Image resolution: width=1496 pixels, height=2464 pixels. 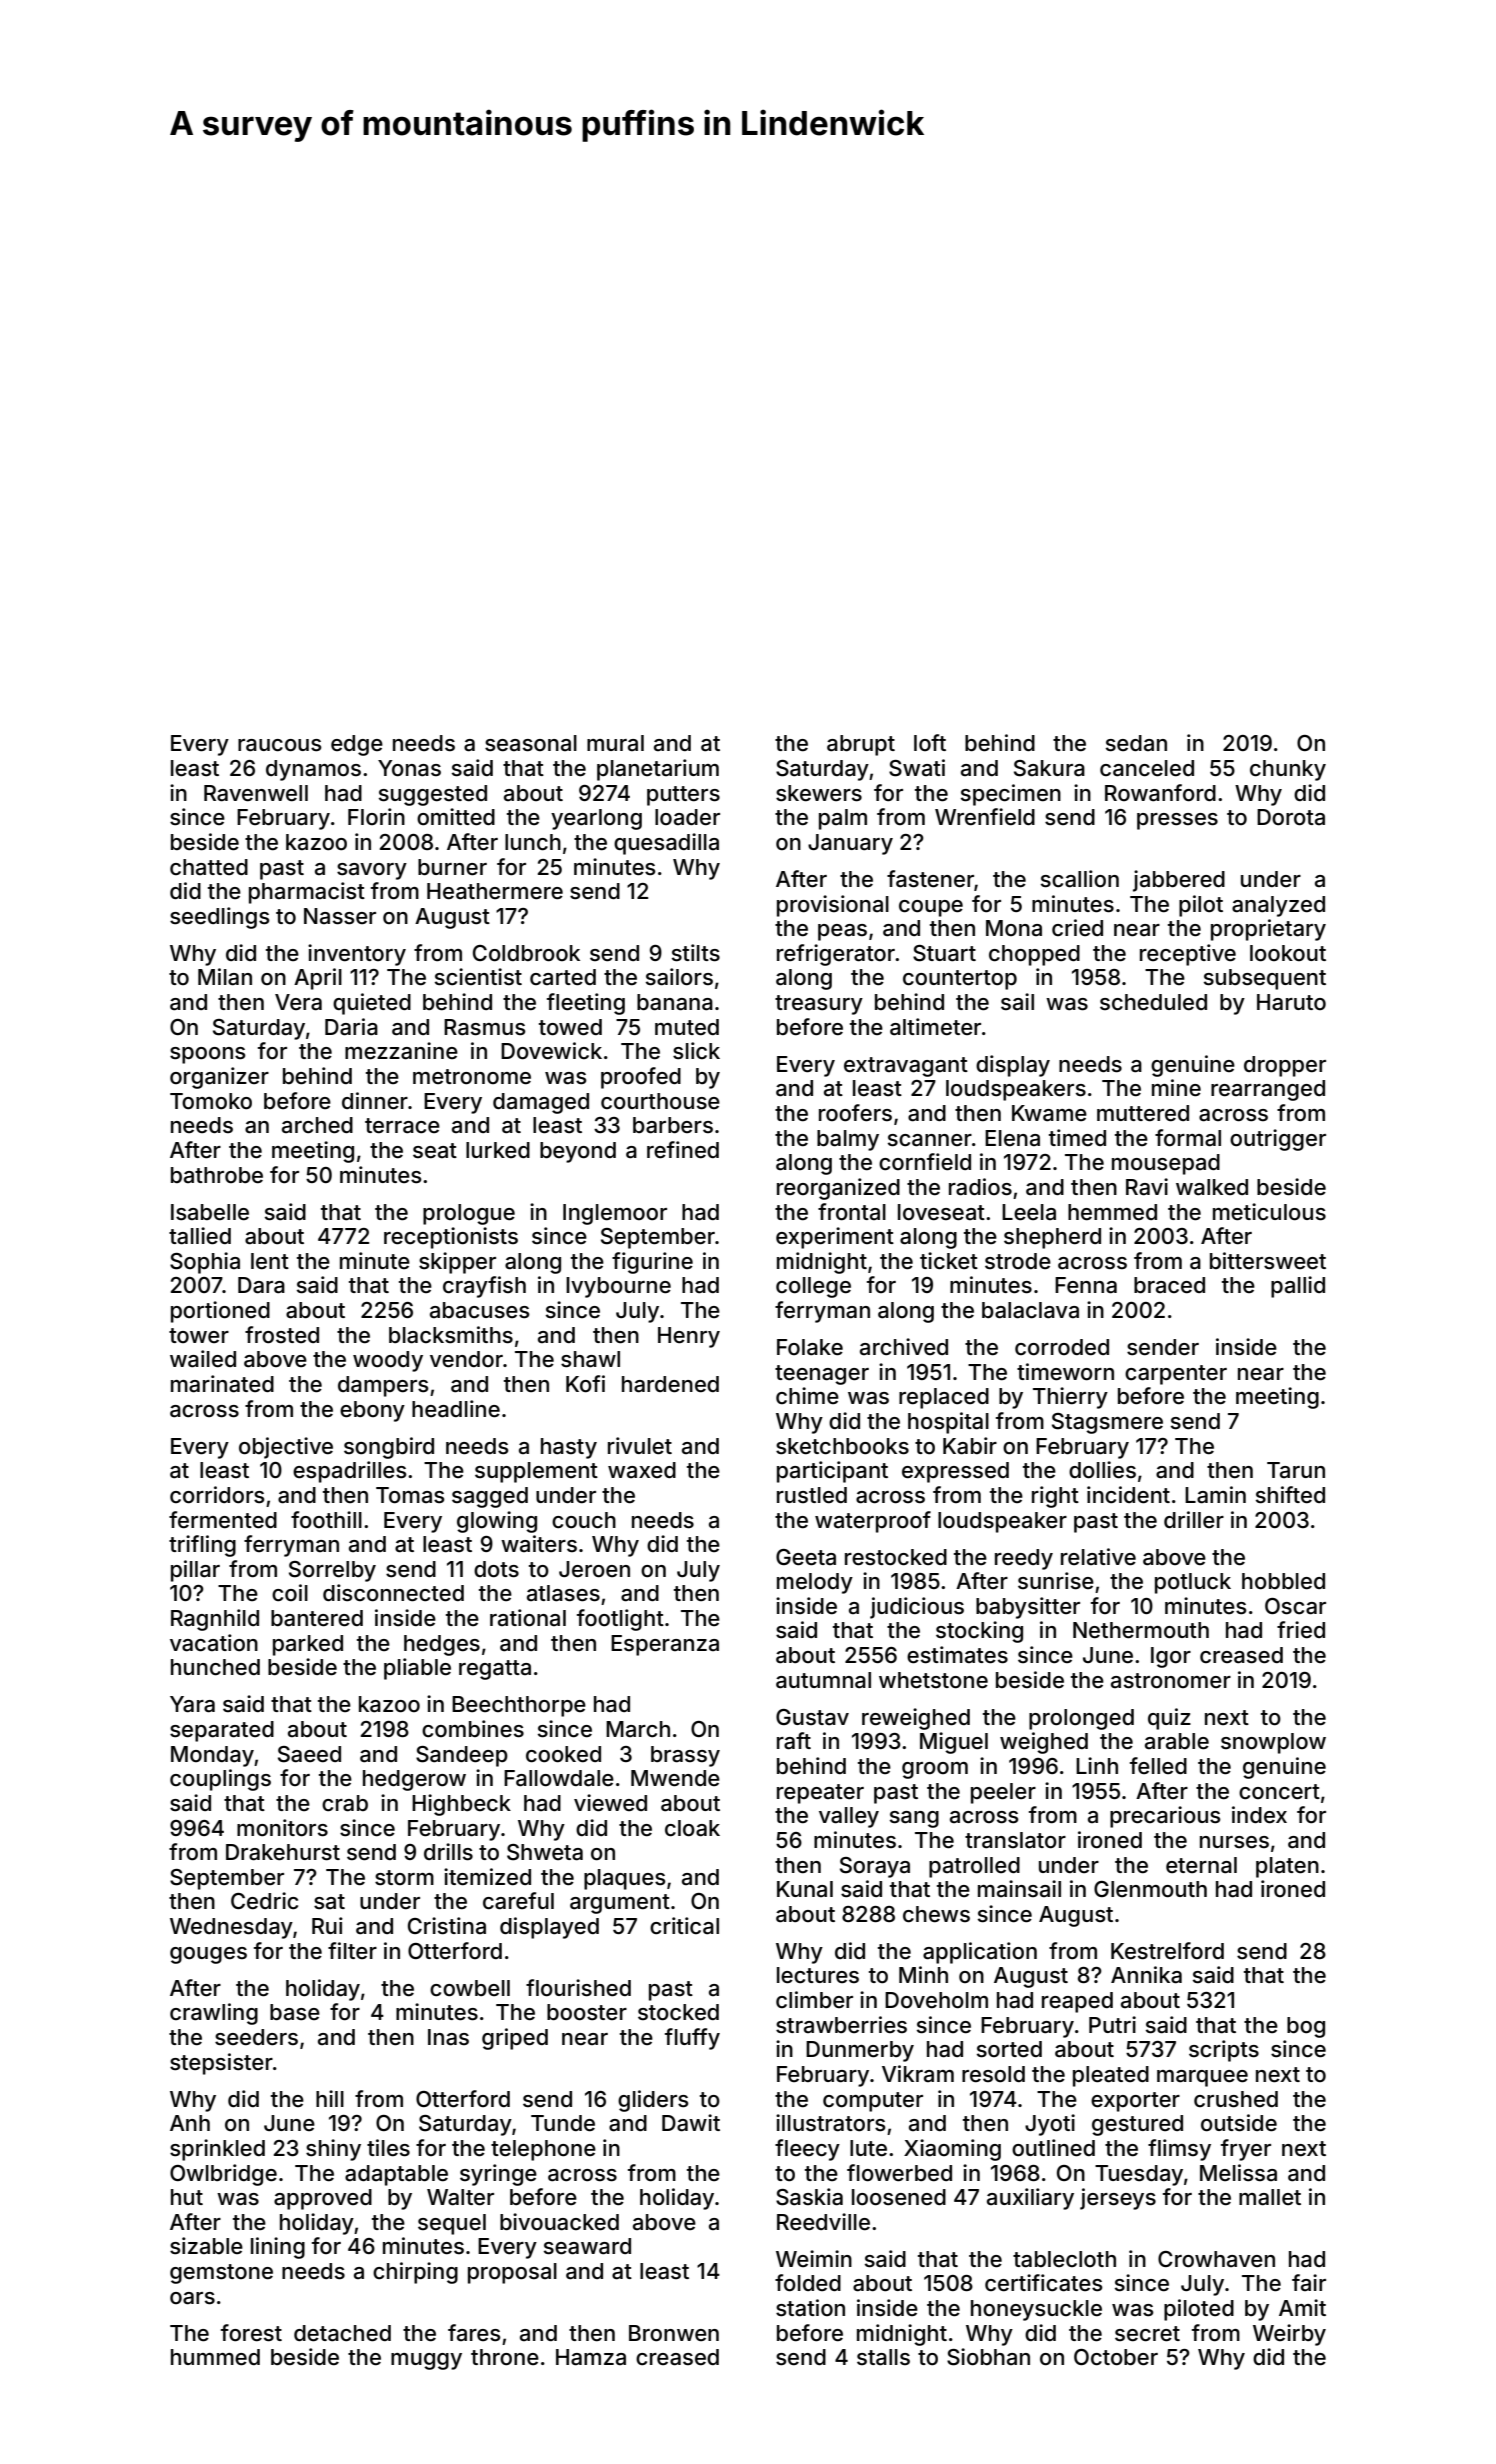 What do you see at coordinates (1289, 2335) in the screenshot?
I see `Weirby` at bounding box center [1289, 2335].
